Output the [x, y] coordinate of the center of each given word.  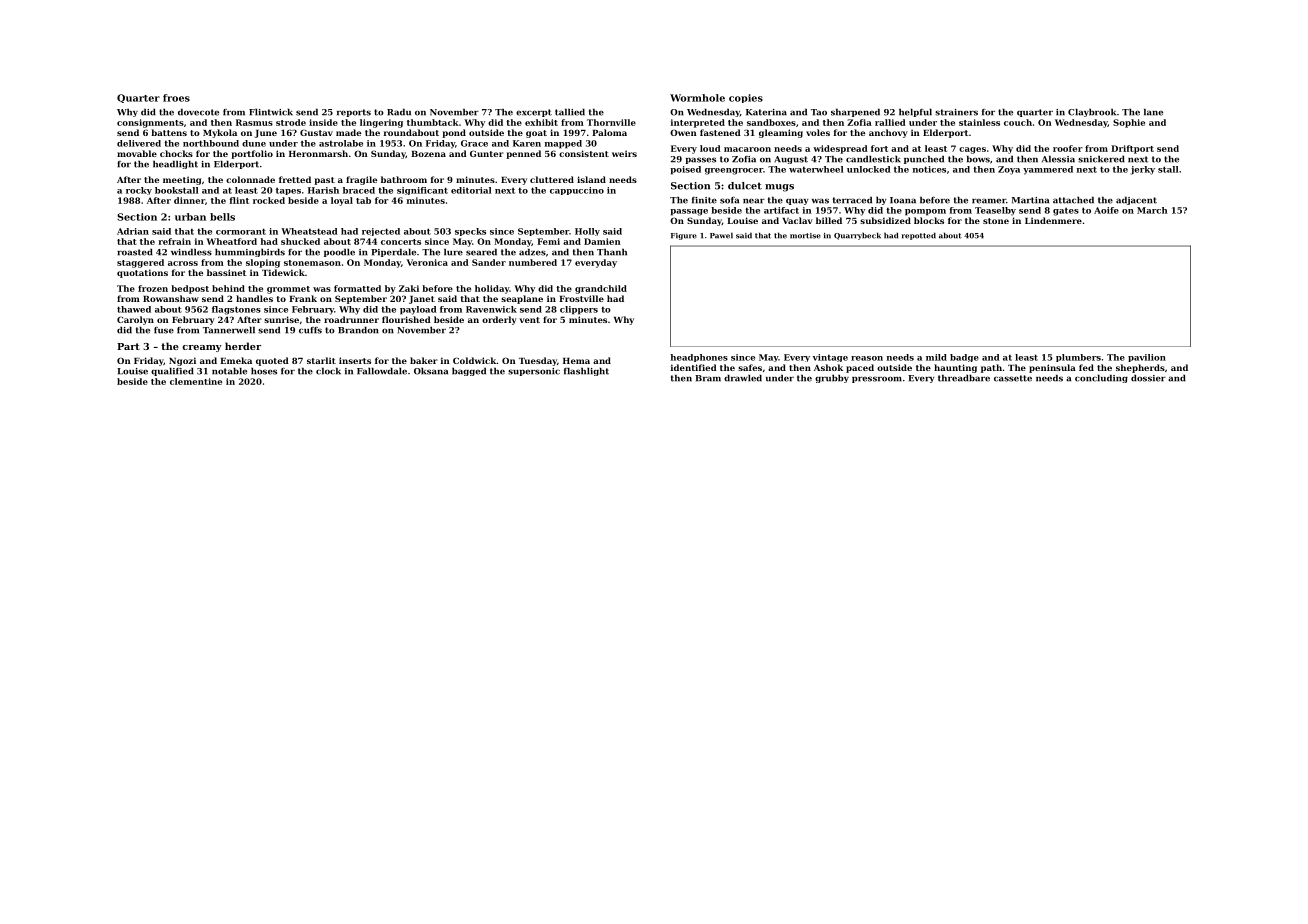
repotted [919, 236]
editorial [471, 190]
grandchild [601, 289]
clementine [196, 381]
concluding [1101, 379]
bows [978, 159]
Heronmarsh [318, 153]
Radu [399, 112]
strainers [956, 112]
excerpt [534, 113]
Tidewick [283, 272]
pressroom [877, 379]
